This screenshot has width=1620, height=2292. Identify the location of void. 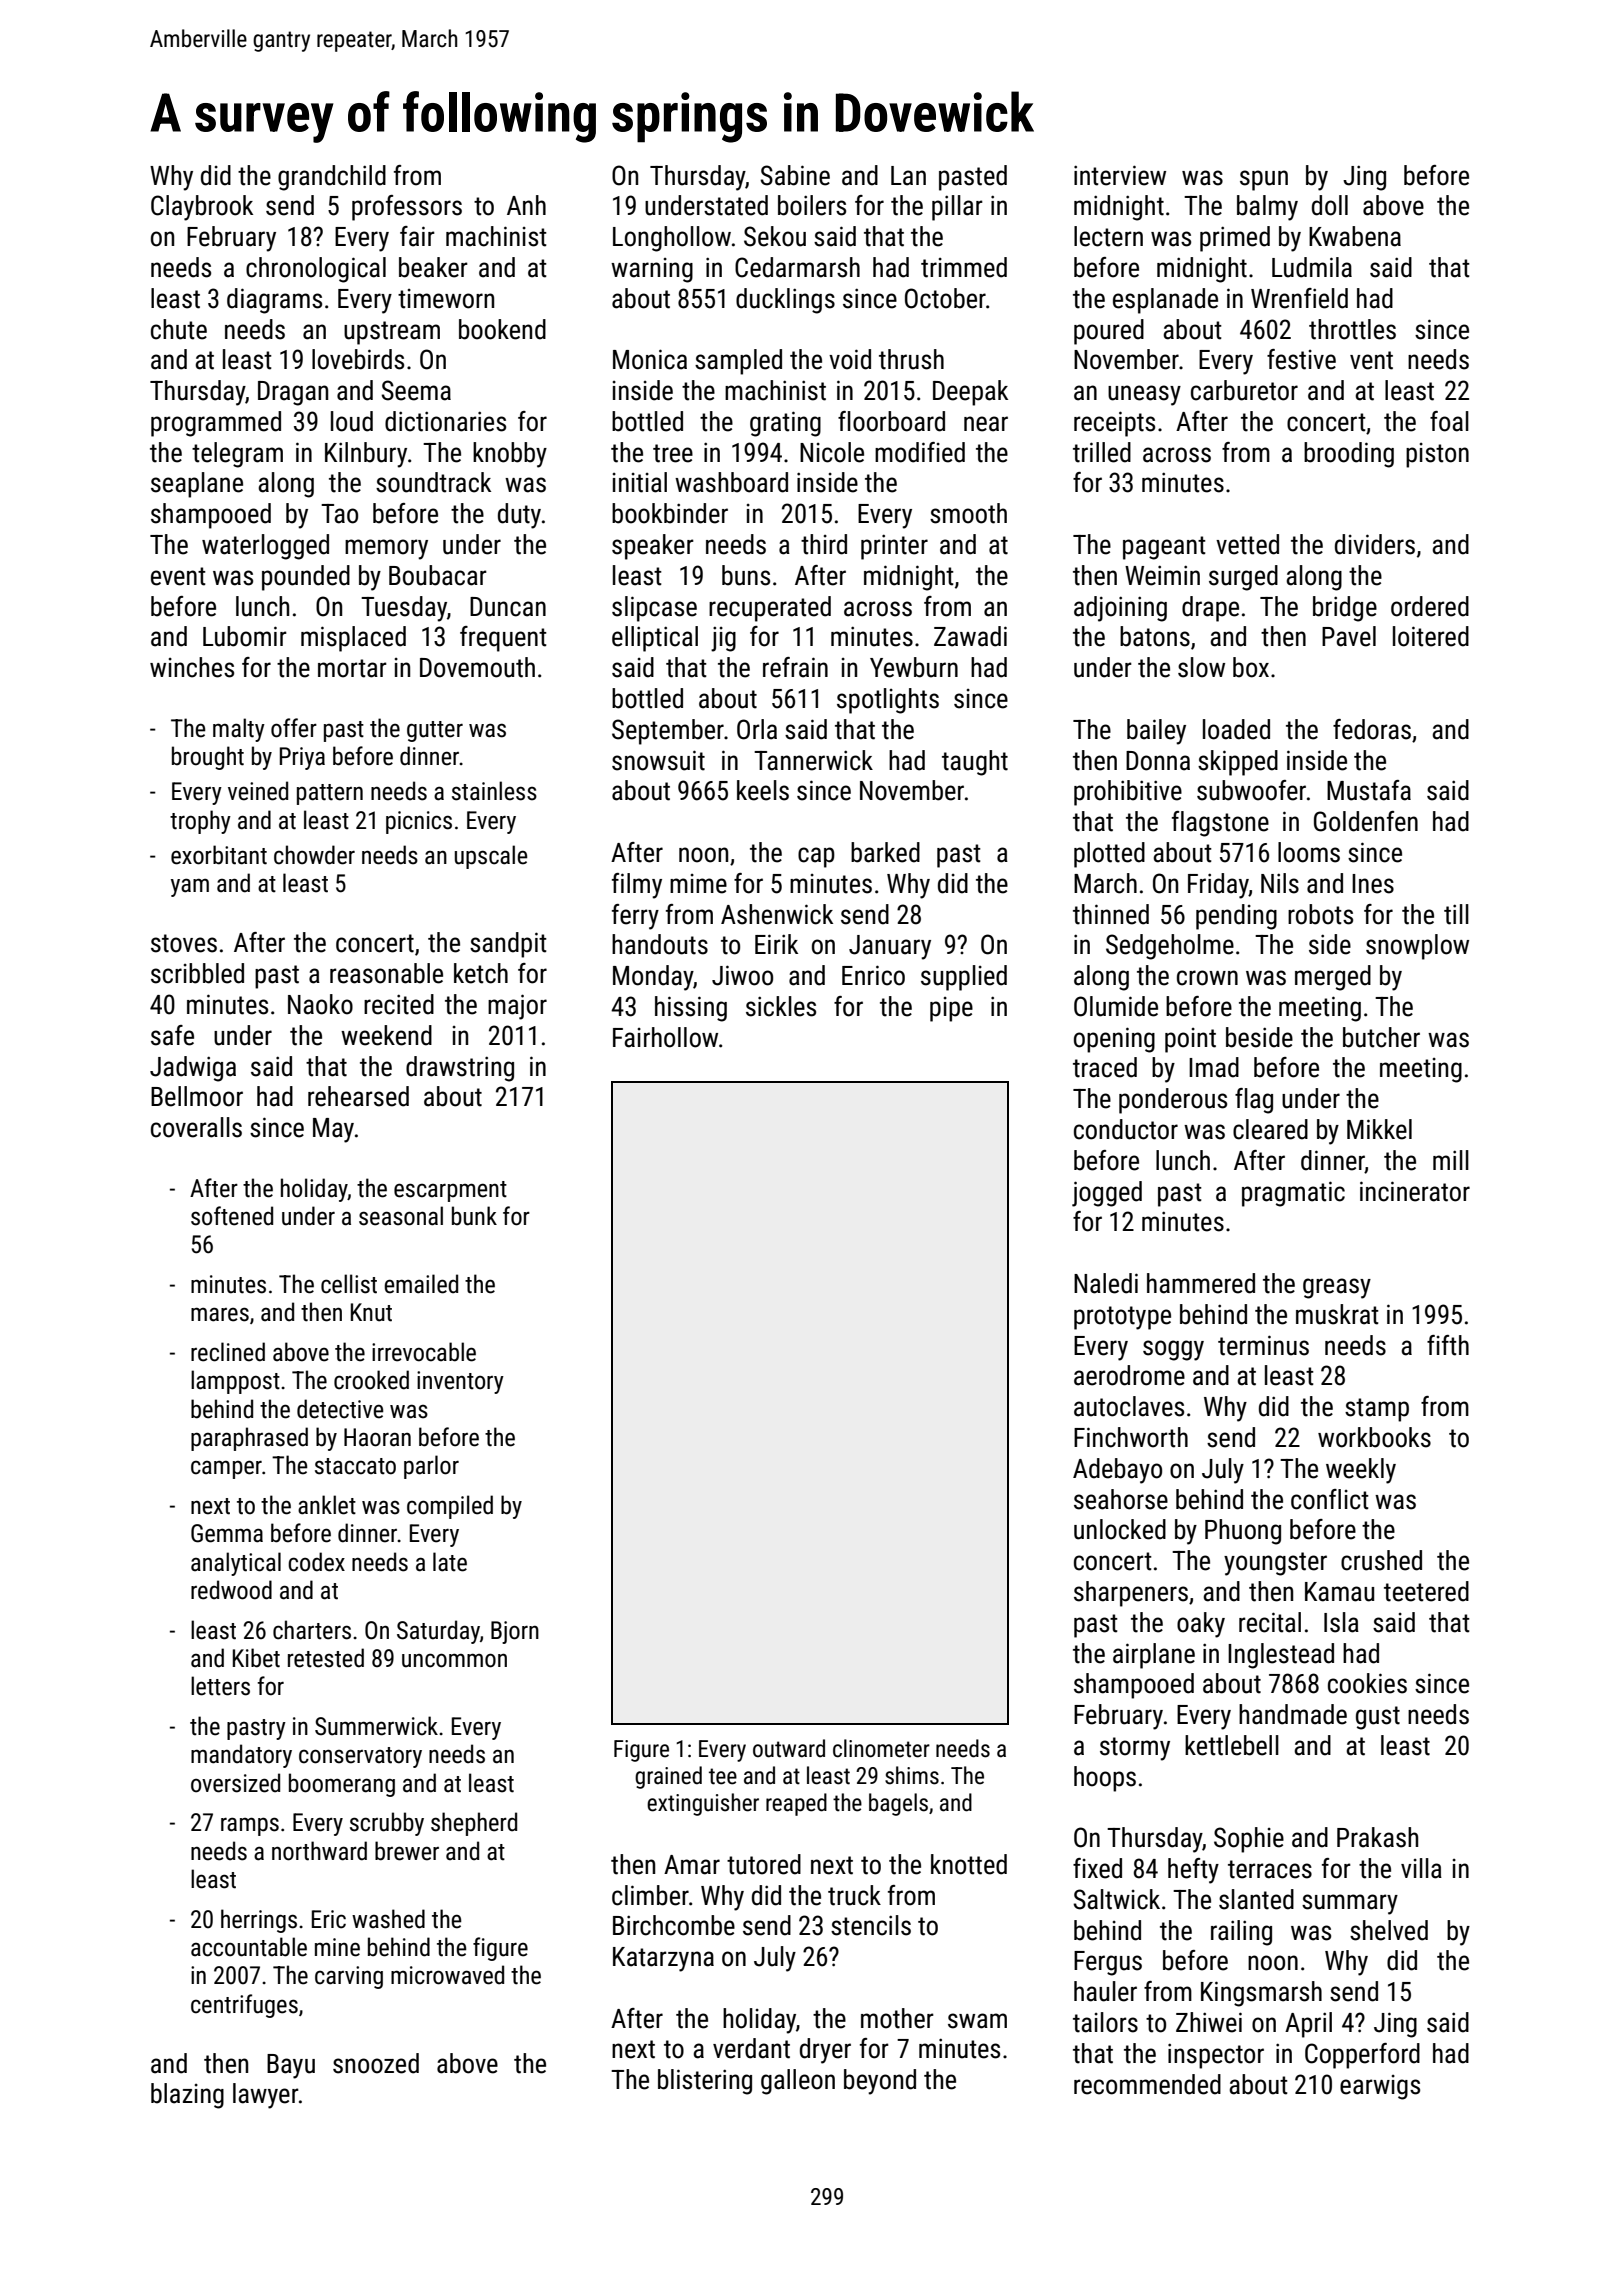
(850, 359).
